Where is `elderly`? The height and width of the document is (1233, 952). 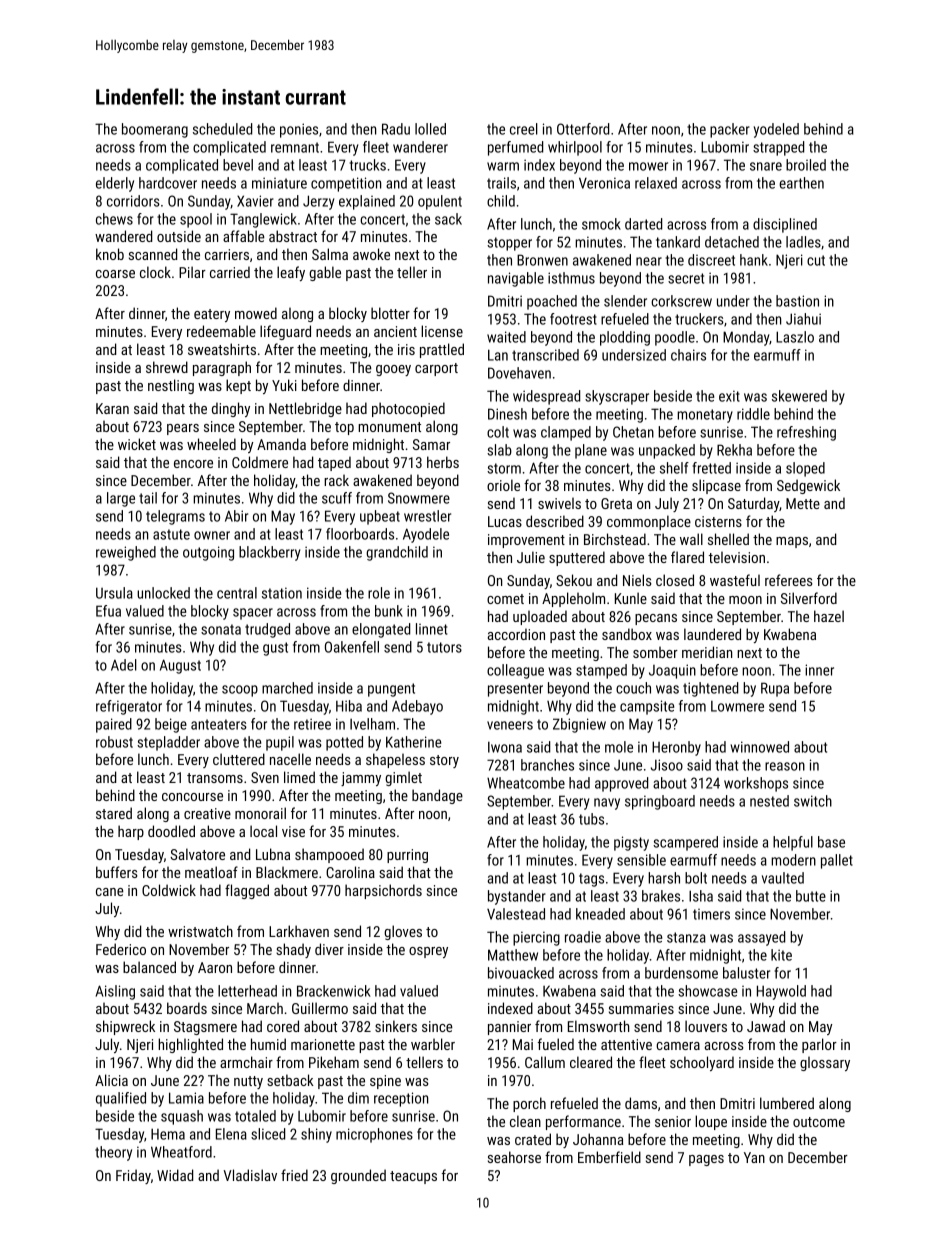
elderly is located at coordinates (115, 184).
